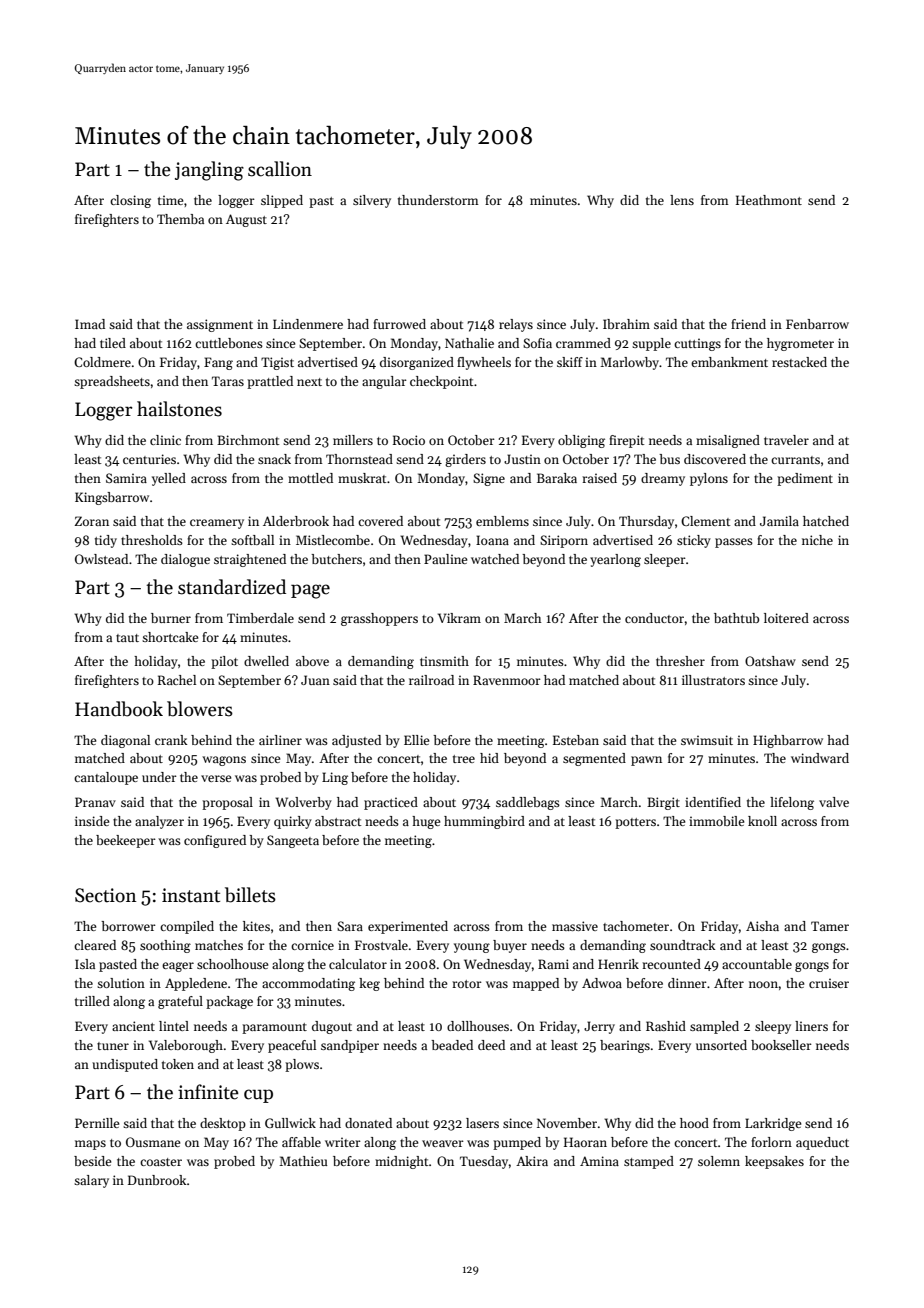  Describe the element at coordinates (516, 325) in the screenshot. I see `relays` at that location.
